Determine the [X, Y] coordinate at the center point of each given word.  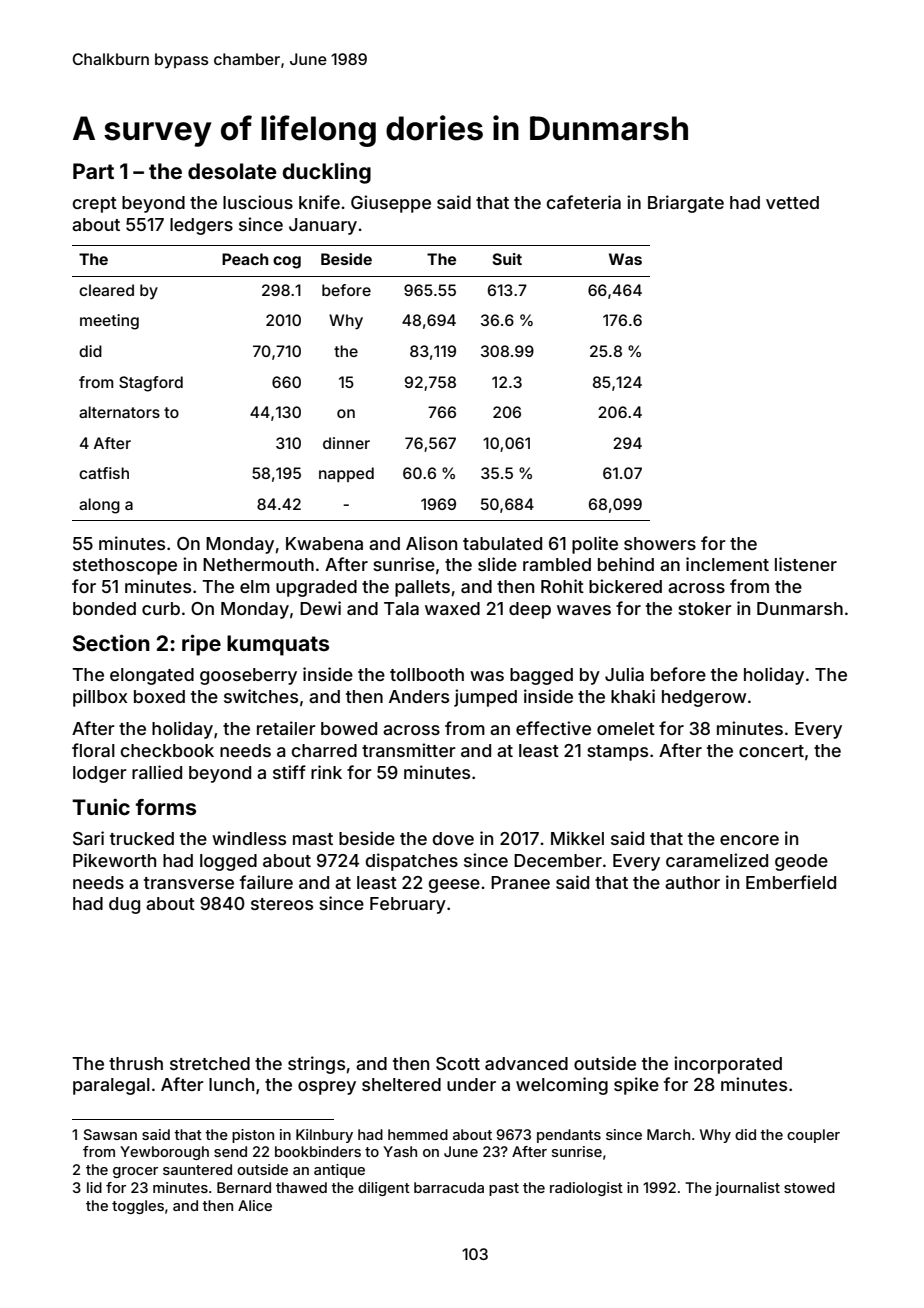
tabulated [502, 543]
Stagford [151, 384]
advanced [526, 1063]
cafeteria [584, 202]
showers [660, 543]
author [692, 882]
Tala [401, 608]
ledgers [201, 226]
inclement [727, 564]
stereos [282, 904]
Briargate [686, 204]
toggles [138, 1207]
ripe [201, 645]
